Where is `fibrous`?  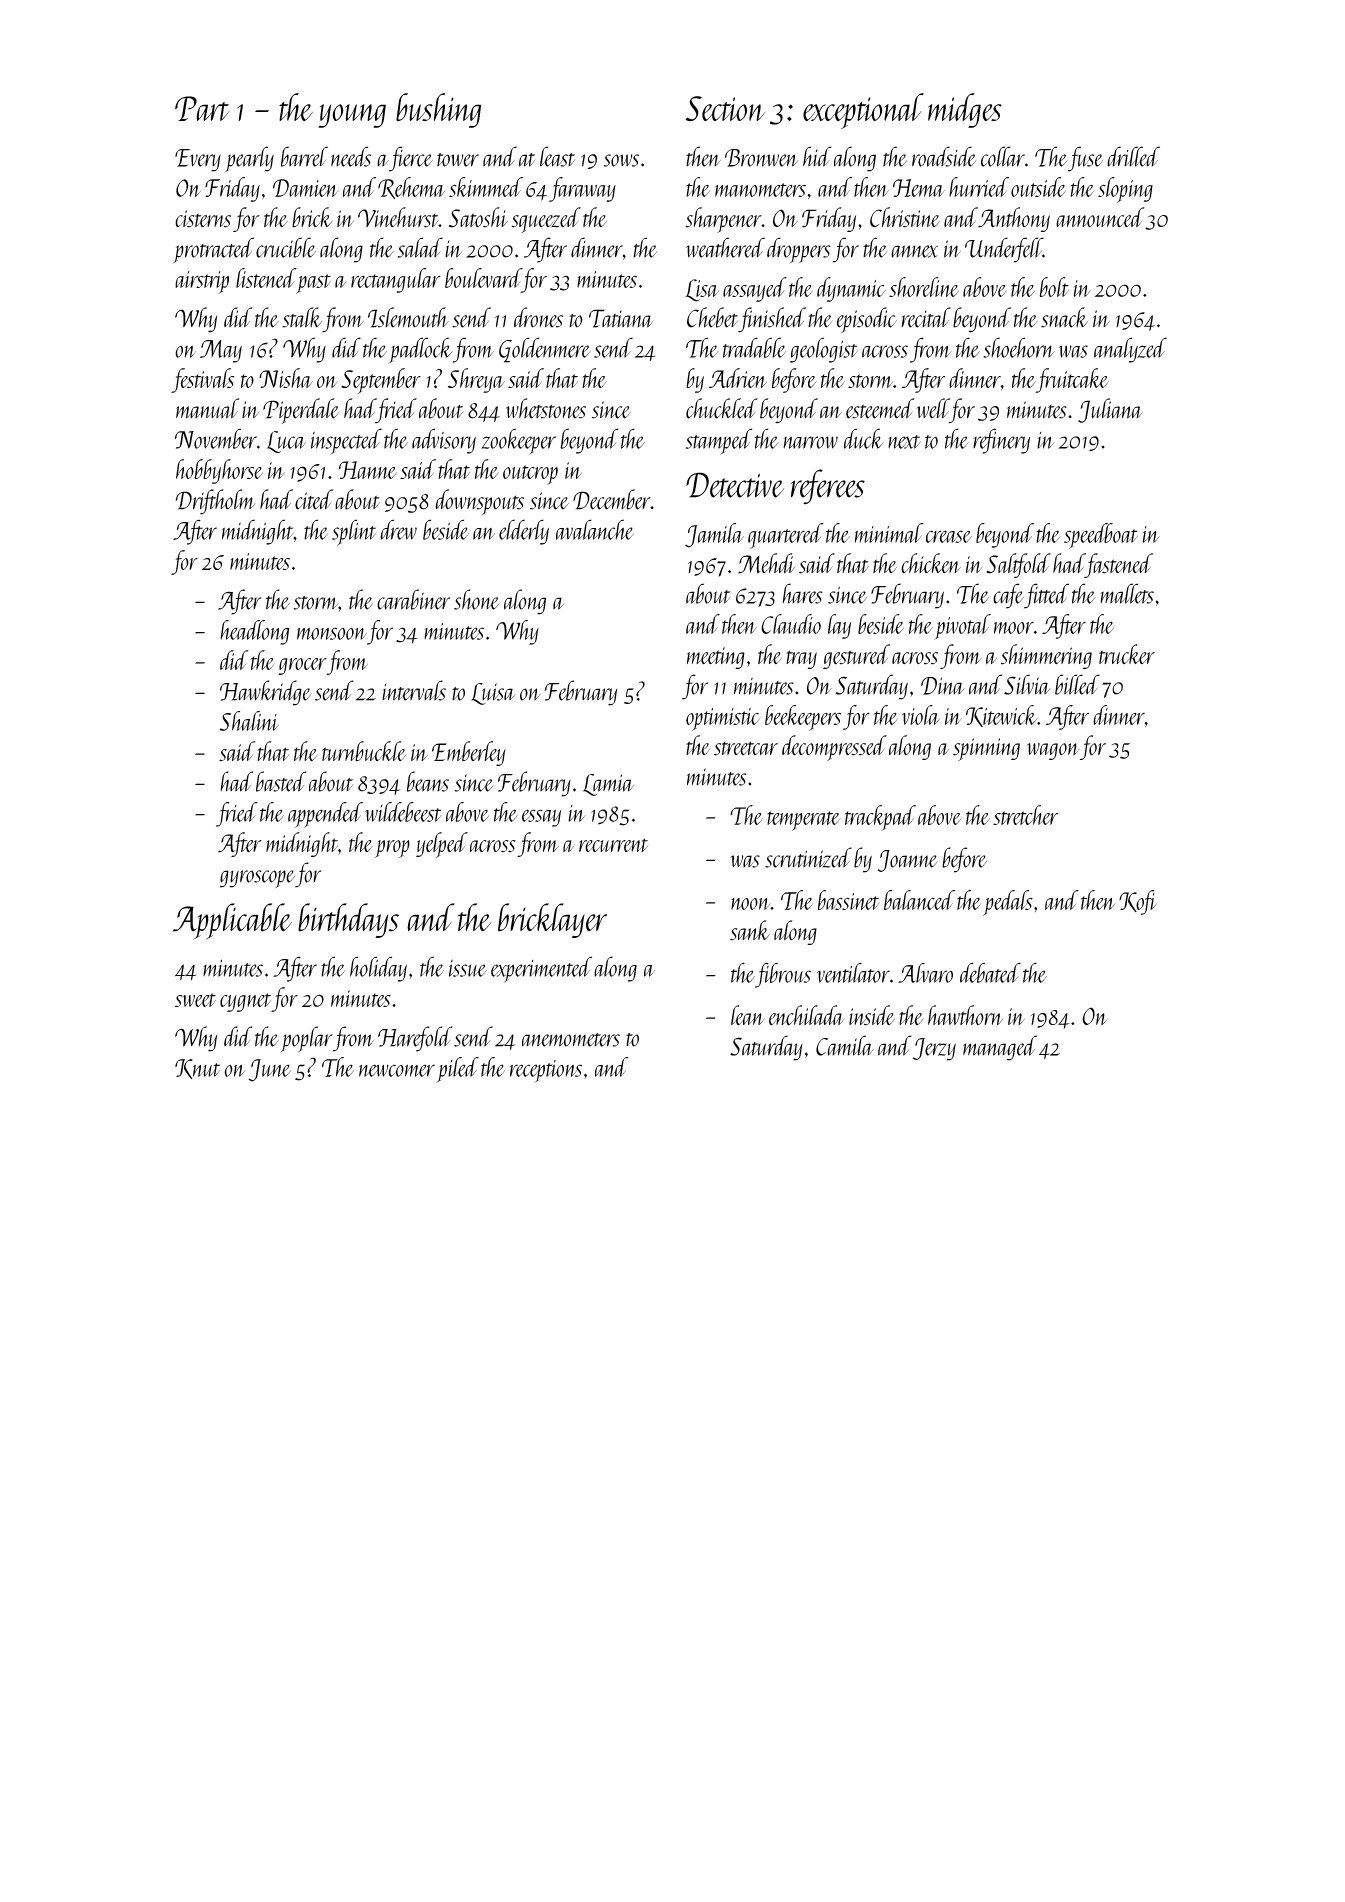
fibrous is located at coordinates (783, 975).
